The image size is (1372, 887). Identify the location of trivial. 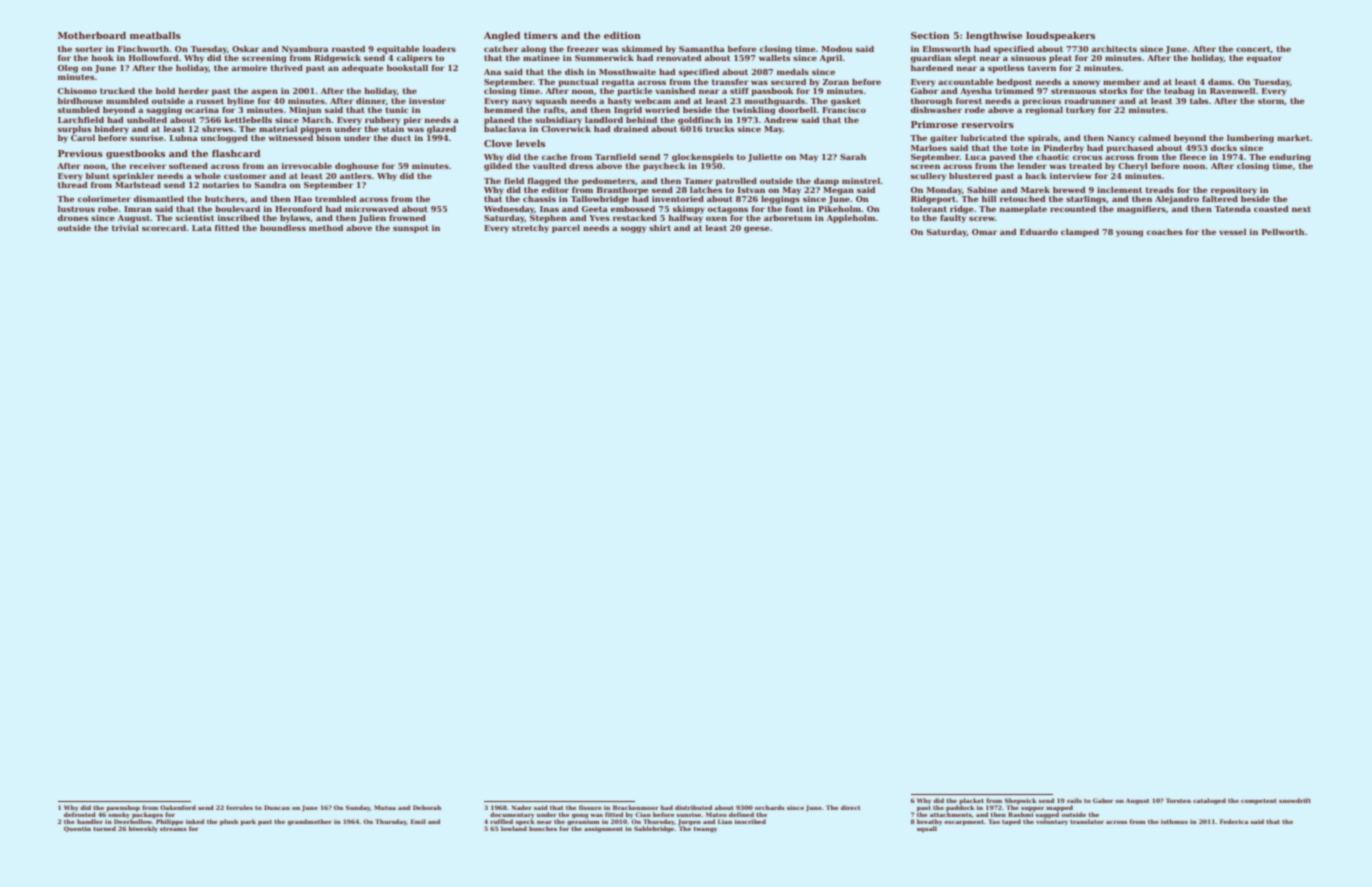
(125, 228).
